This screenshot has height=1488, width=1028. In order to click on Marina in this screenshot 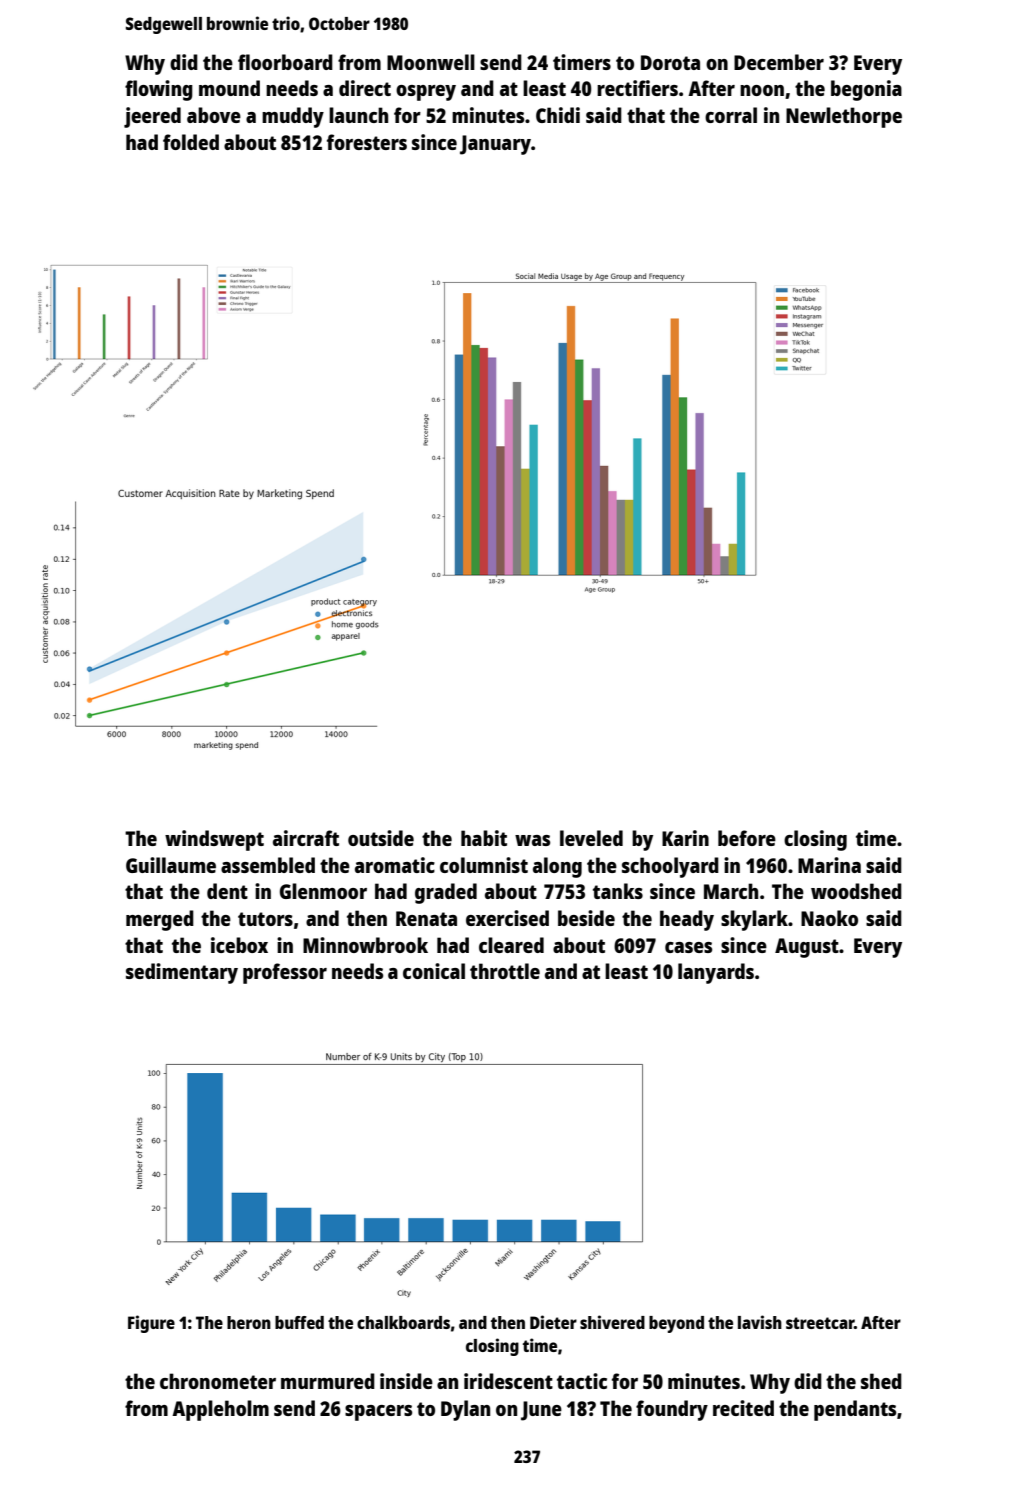, I will do `click(829, 865)`.
